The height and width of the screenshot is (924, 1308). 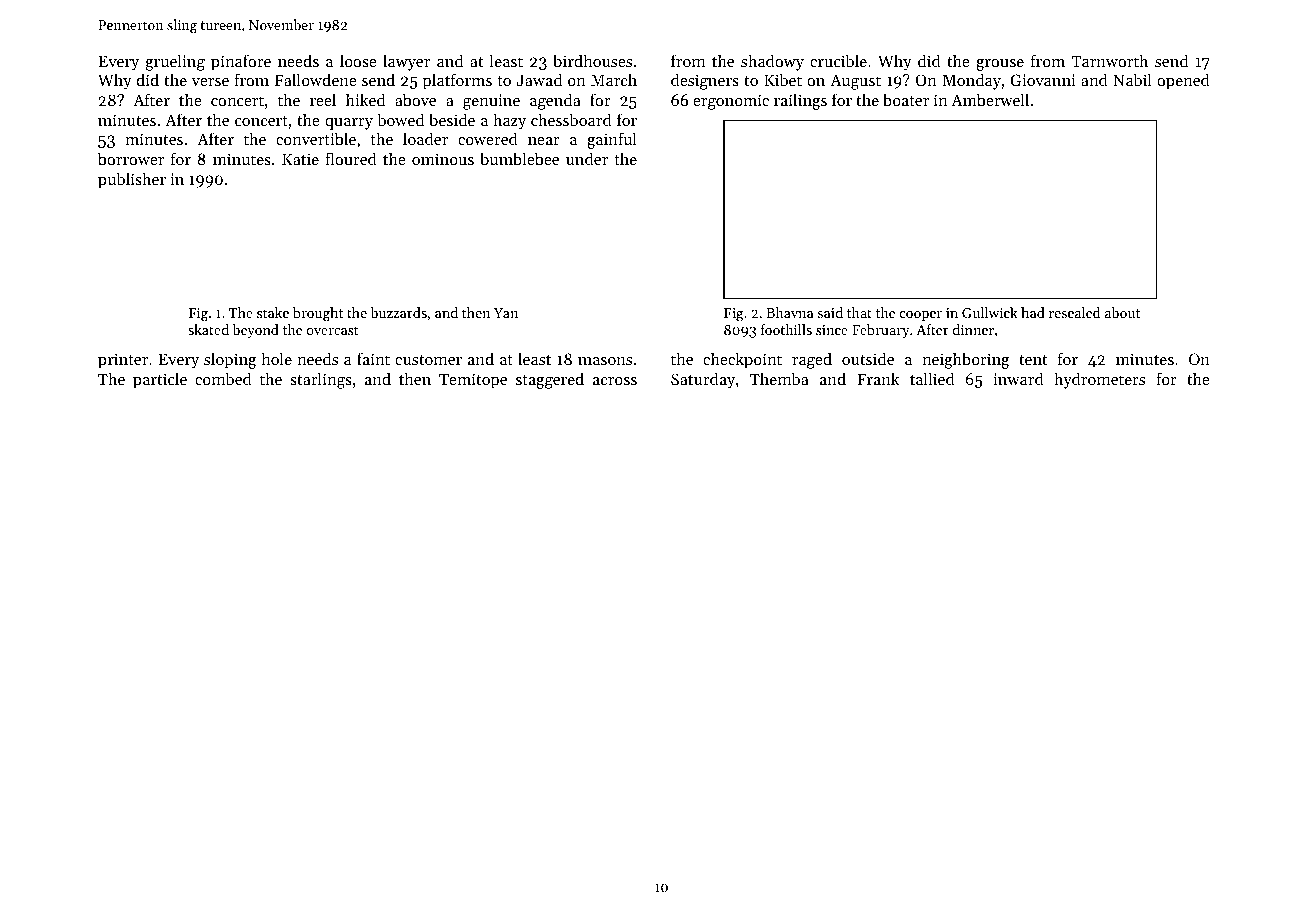 I want to click on March, so click(x=614, y=79).
